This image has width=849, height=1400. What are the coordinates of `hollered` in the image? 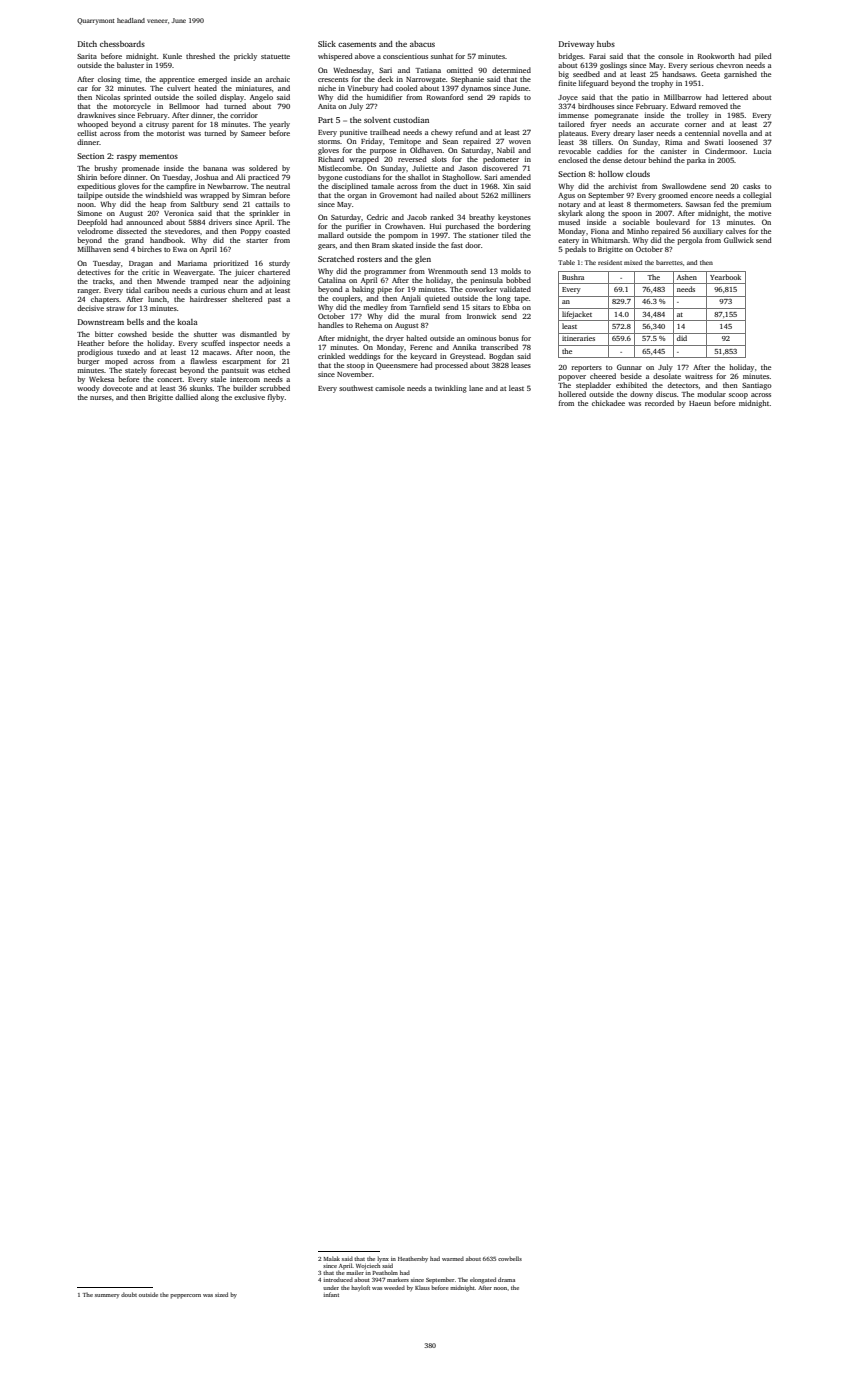 It's located at (572, 394).
